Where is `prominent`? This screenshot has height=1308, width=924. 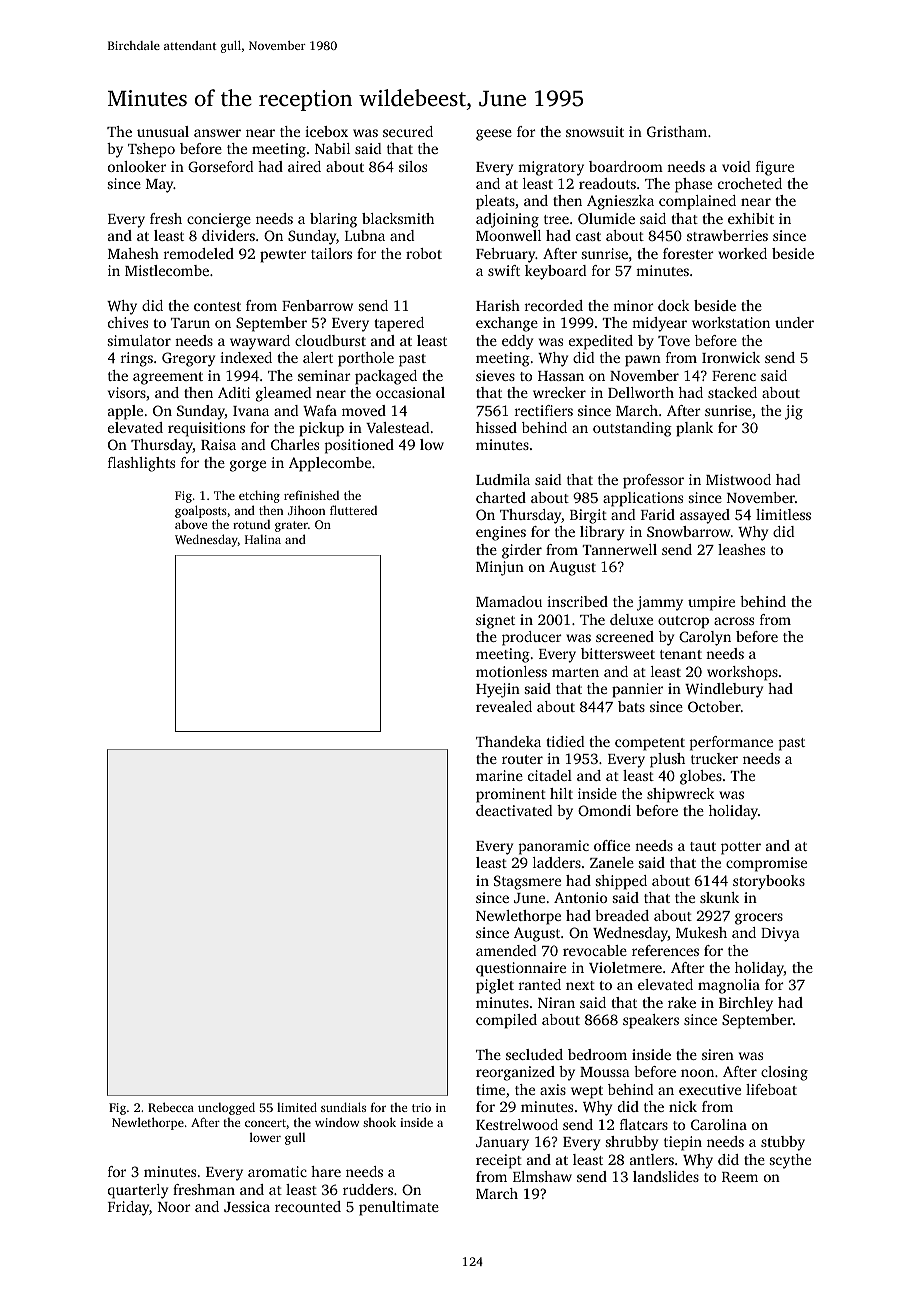 prominent is located at coordinates (511, 795).
